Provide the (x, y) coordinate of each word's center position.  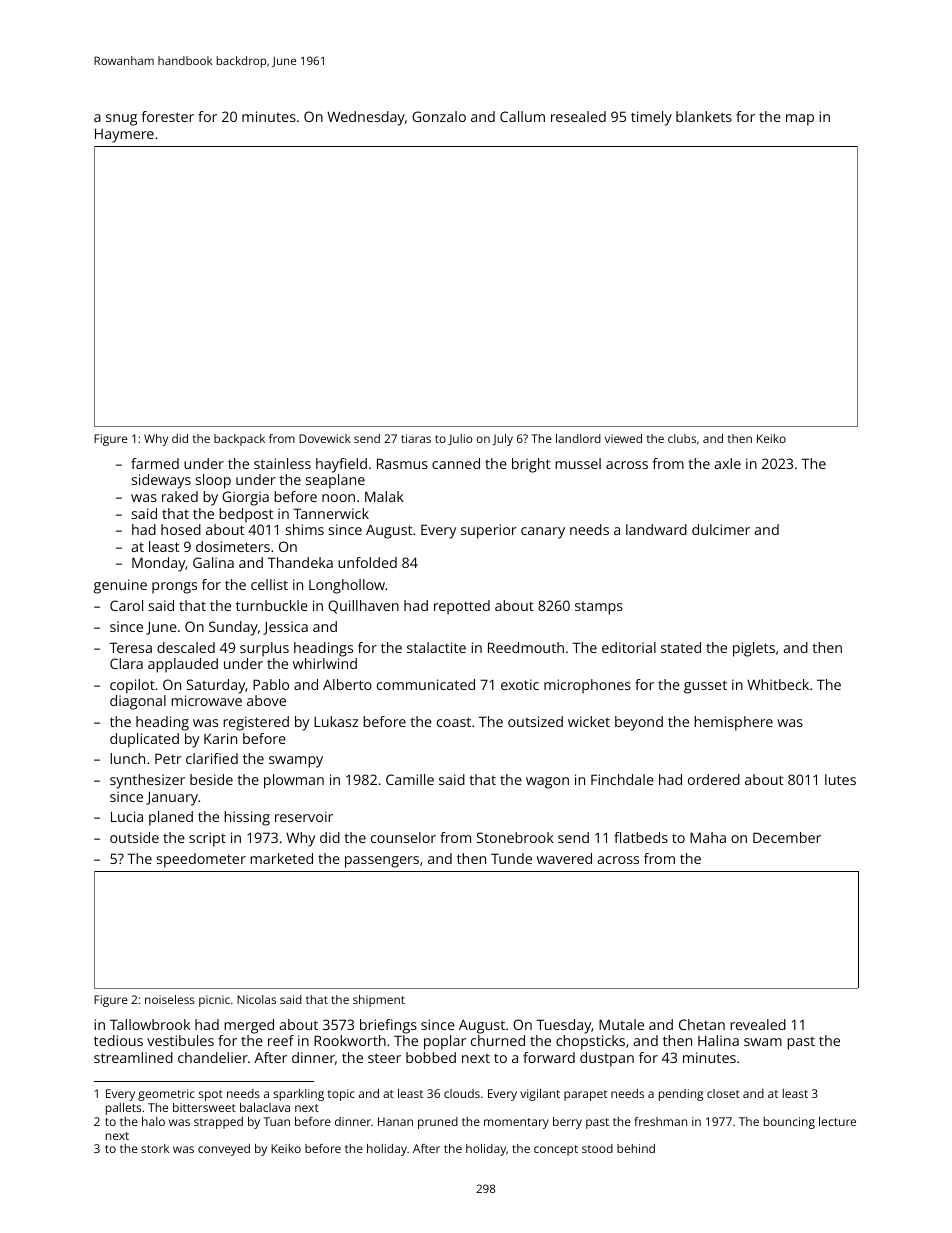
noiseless (170, 999)
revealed (758, 1024)
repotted (462, 607)
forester (168, 116)
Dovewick (325, 438)
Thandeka (300, 562)
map (800, 120)
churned (498, 1040)
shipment (379, 1001)
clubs (682, 438)
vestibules (180, 1040)
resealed (578, 116)
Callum (522, 116)
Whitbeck (778, 684)
